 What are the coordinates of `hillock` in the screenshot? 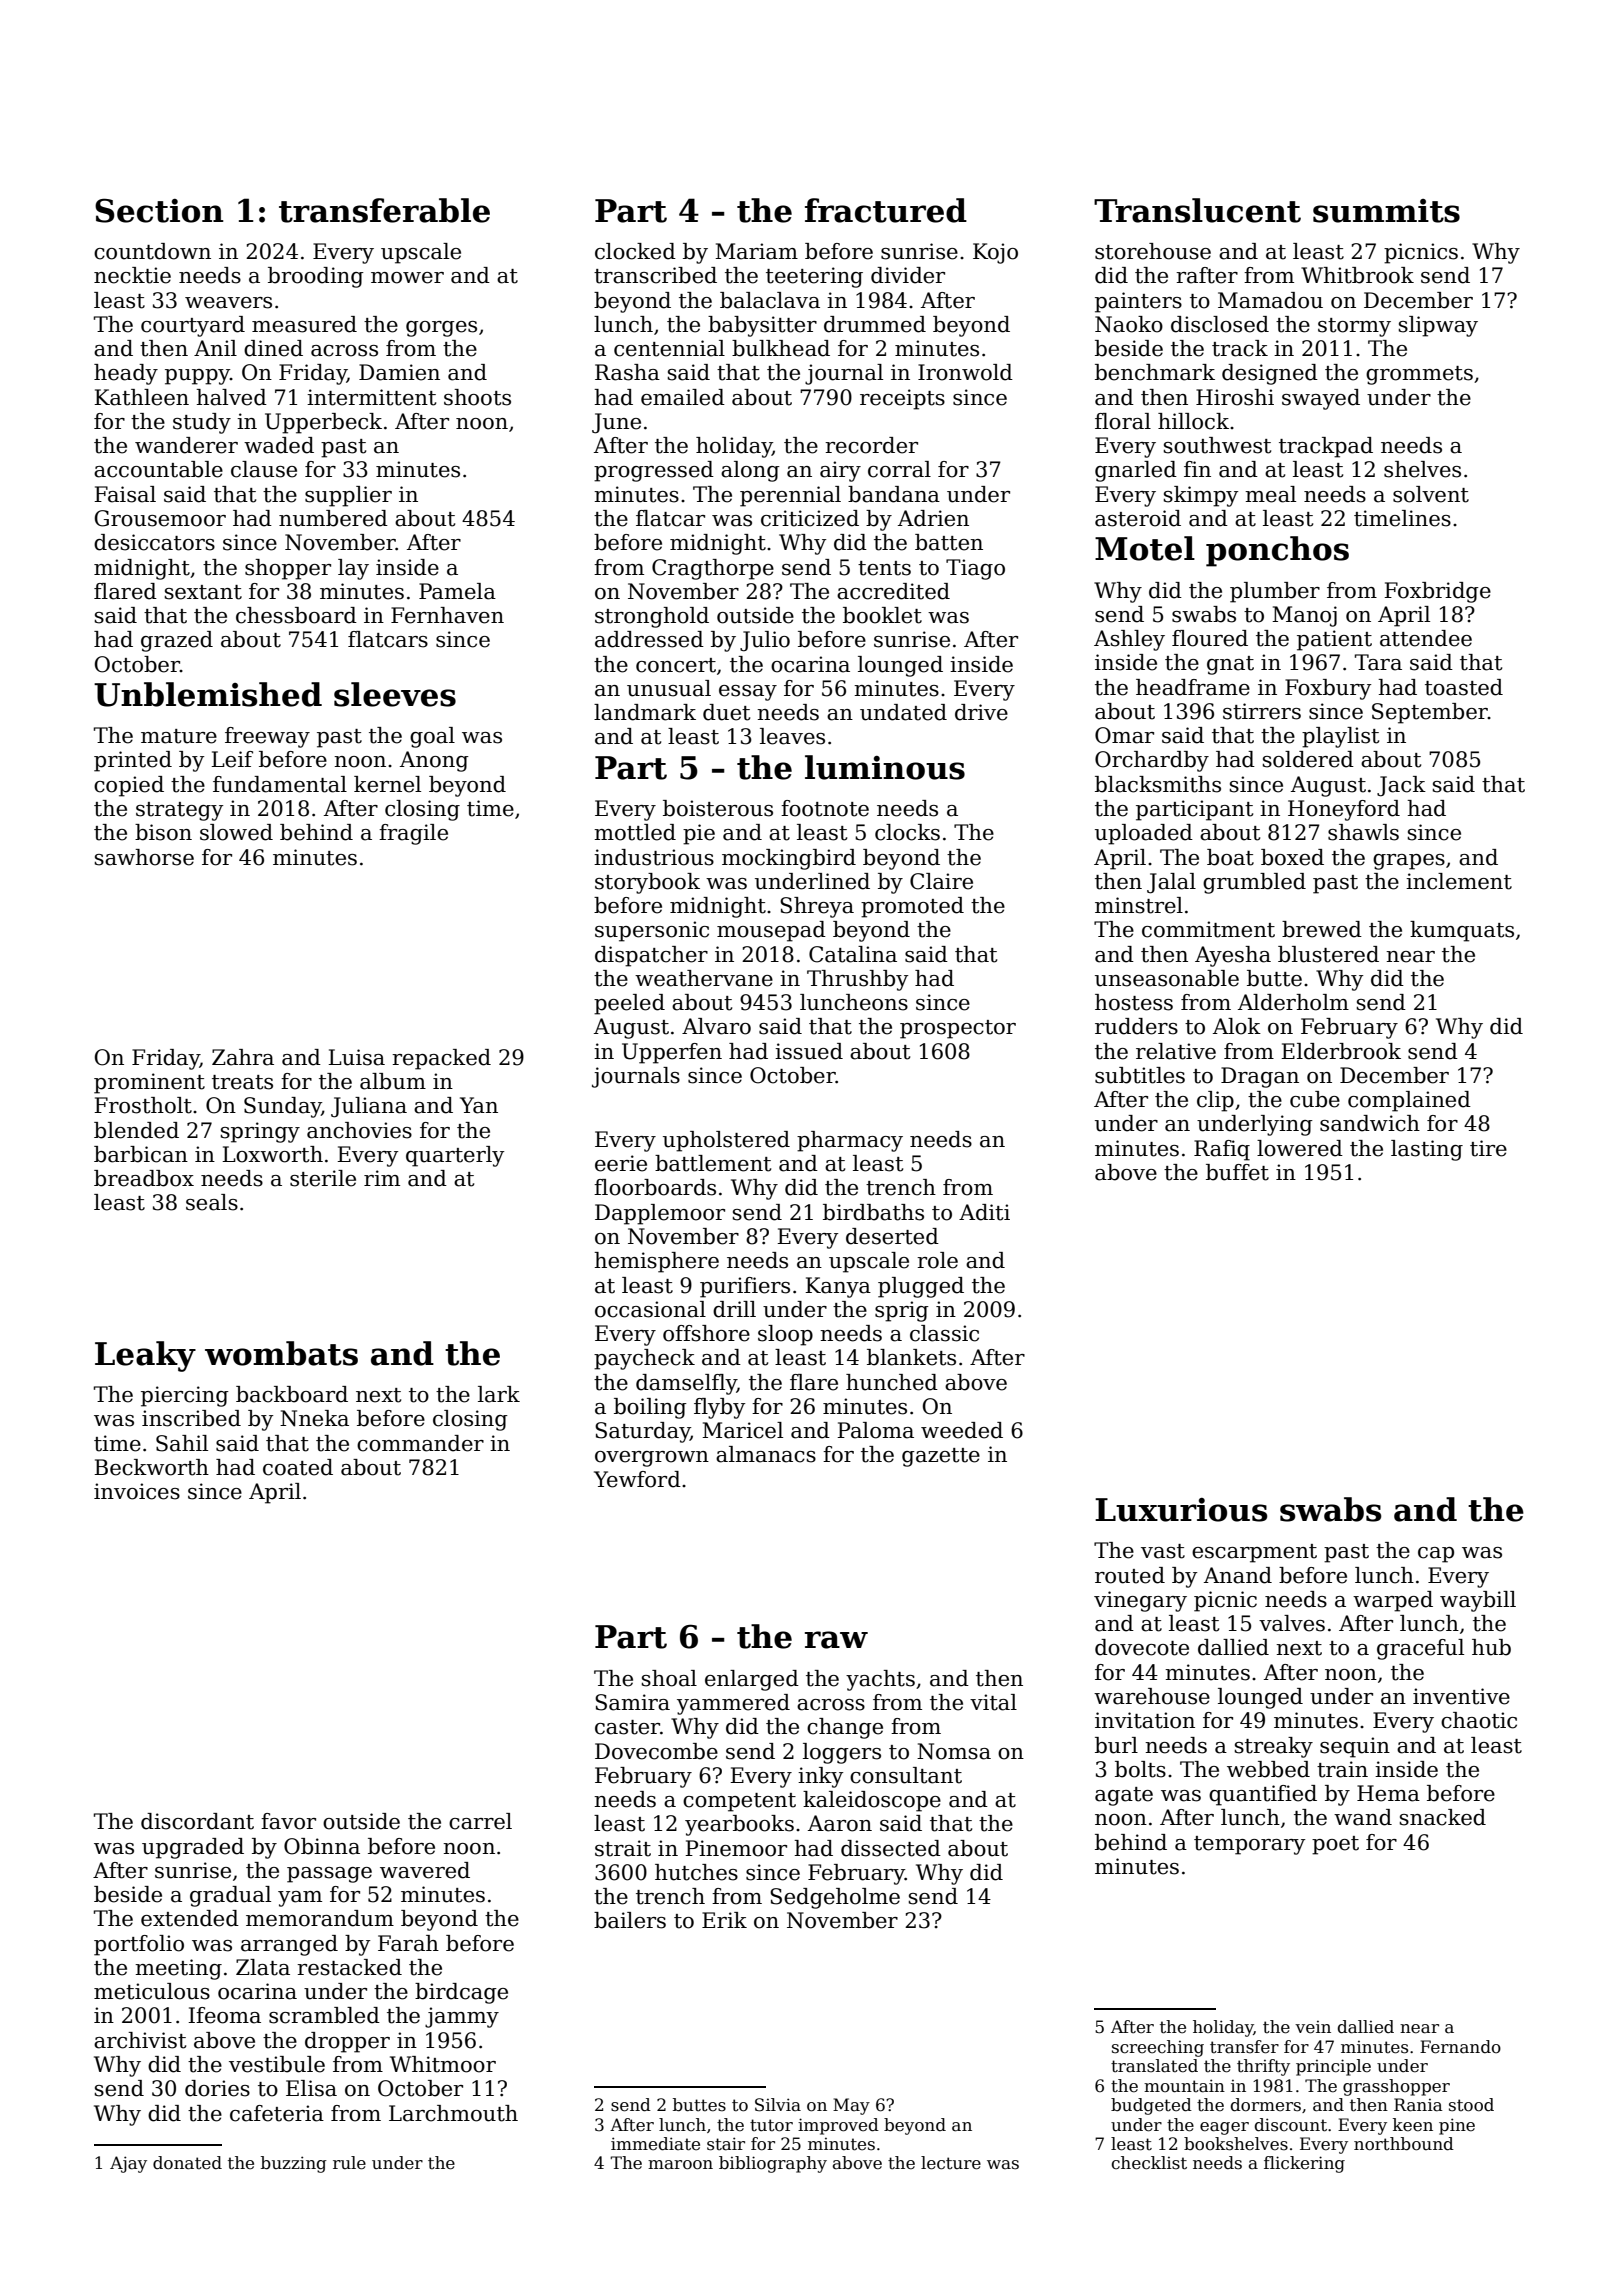 It's located at (1193, 421).
